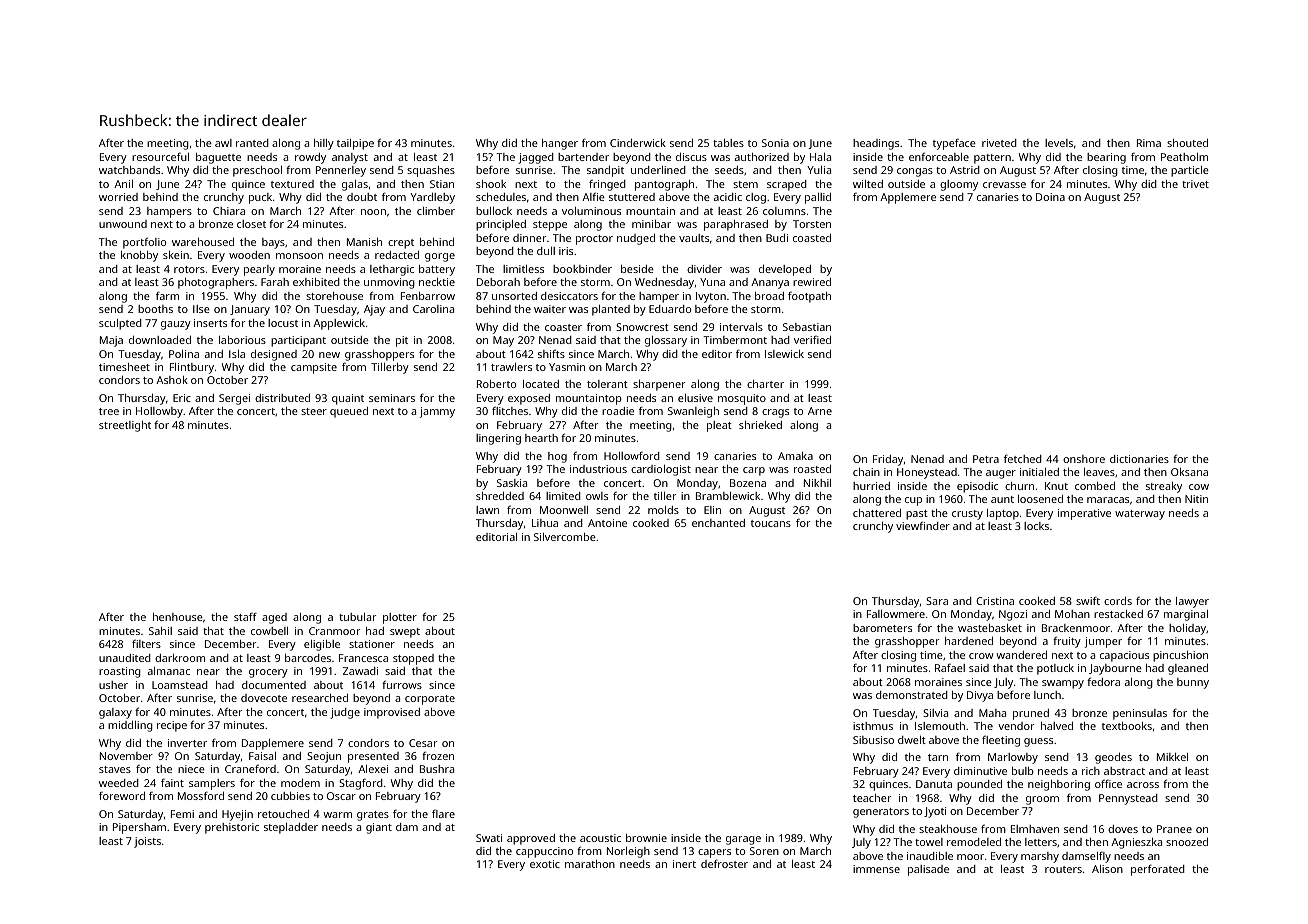 This screenshot has height=924, width=1308. What do you see at coordinates (178, 617) in the screenshot?
I see `henhouse` at bounding box center [178, 617].
